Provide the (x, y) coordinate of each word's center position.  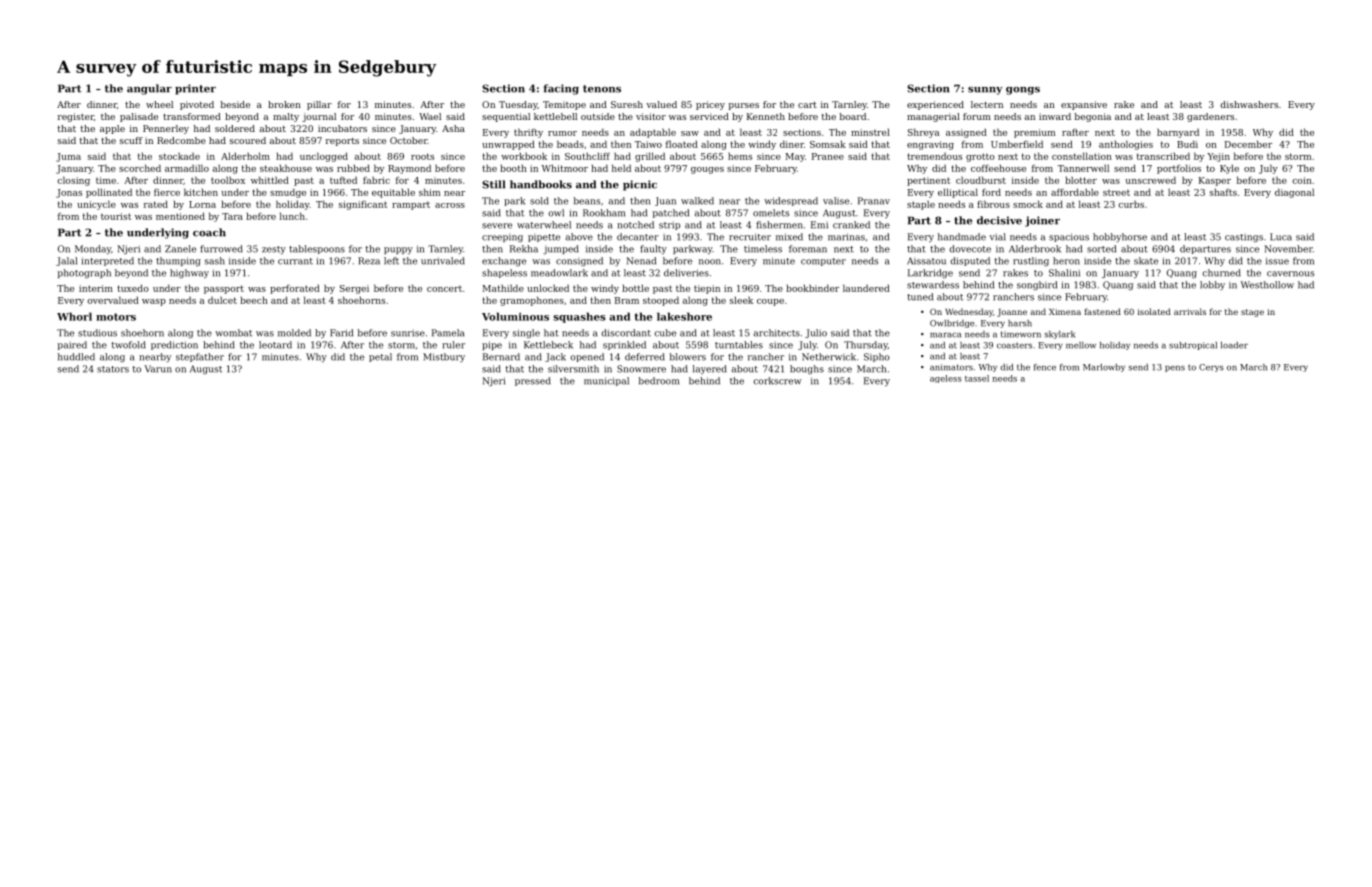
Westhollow (1267, 285)
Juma (68, 157)
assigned (966, 133)
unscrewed (1151, 180)
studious (97, 333)
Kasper (1215, 181)
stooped (661, 301)
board (853, 116)
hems (740, 156)
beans (587, 201)
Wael (430, 116)
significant (363, 205)
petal (380, 357)
